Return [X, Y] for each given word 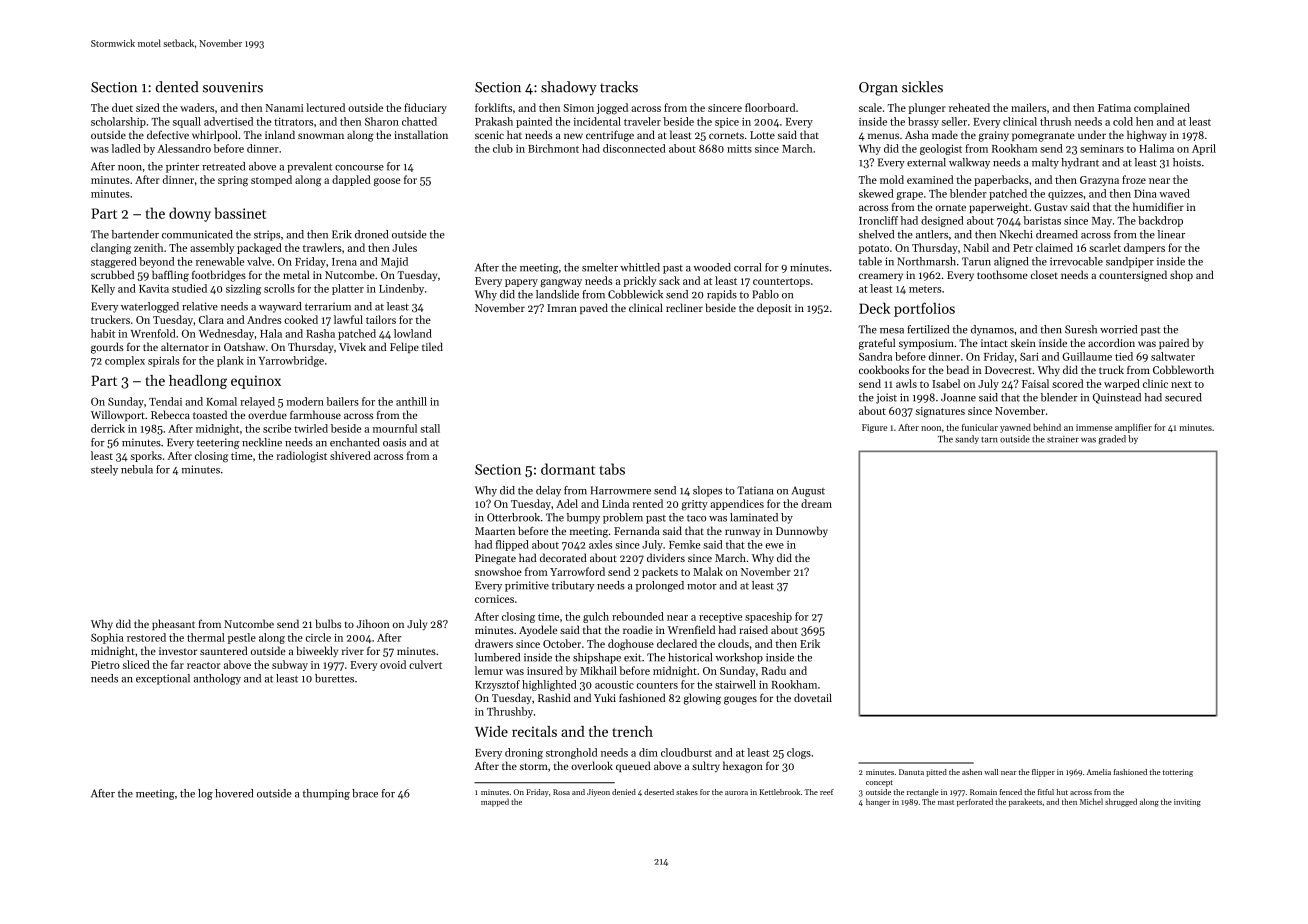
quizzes [1065, 195]
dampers [1144, 248]
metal [296, 274]
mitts [739, 149]
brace [365, 793]
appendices [737, 504]
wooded [712, 267]
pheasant [173, 624]
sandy [967, 439]
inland [280, 134]
